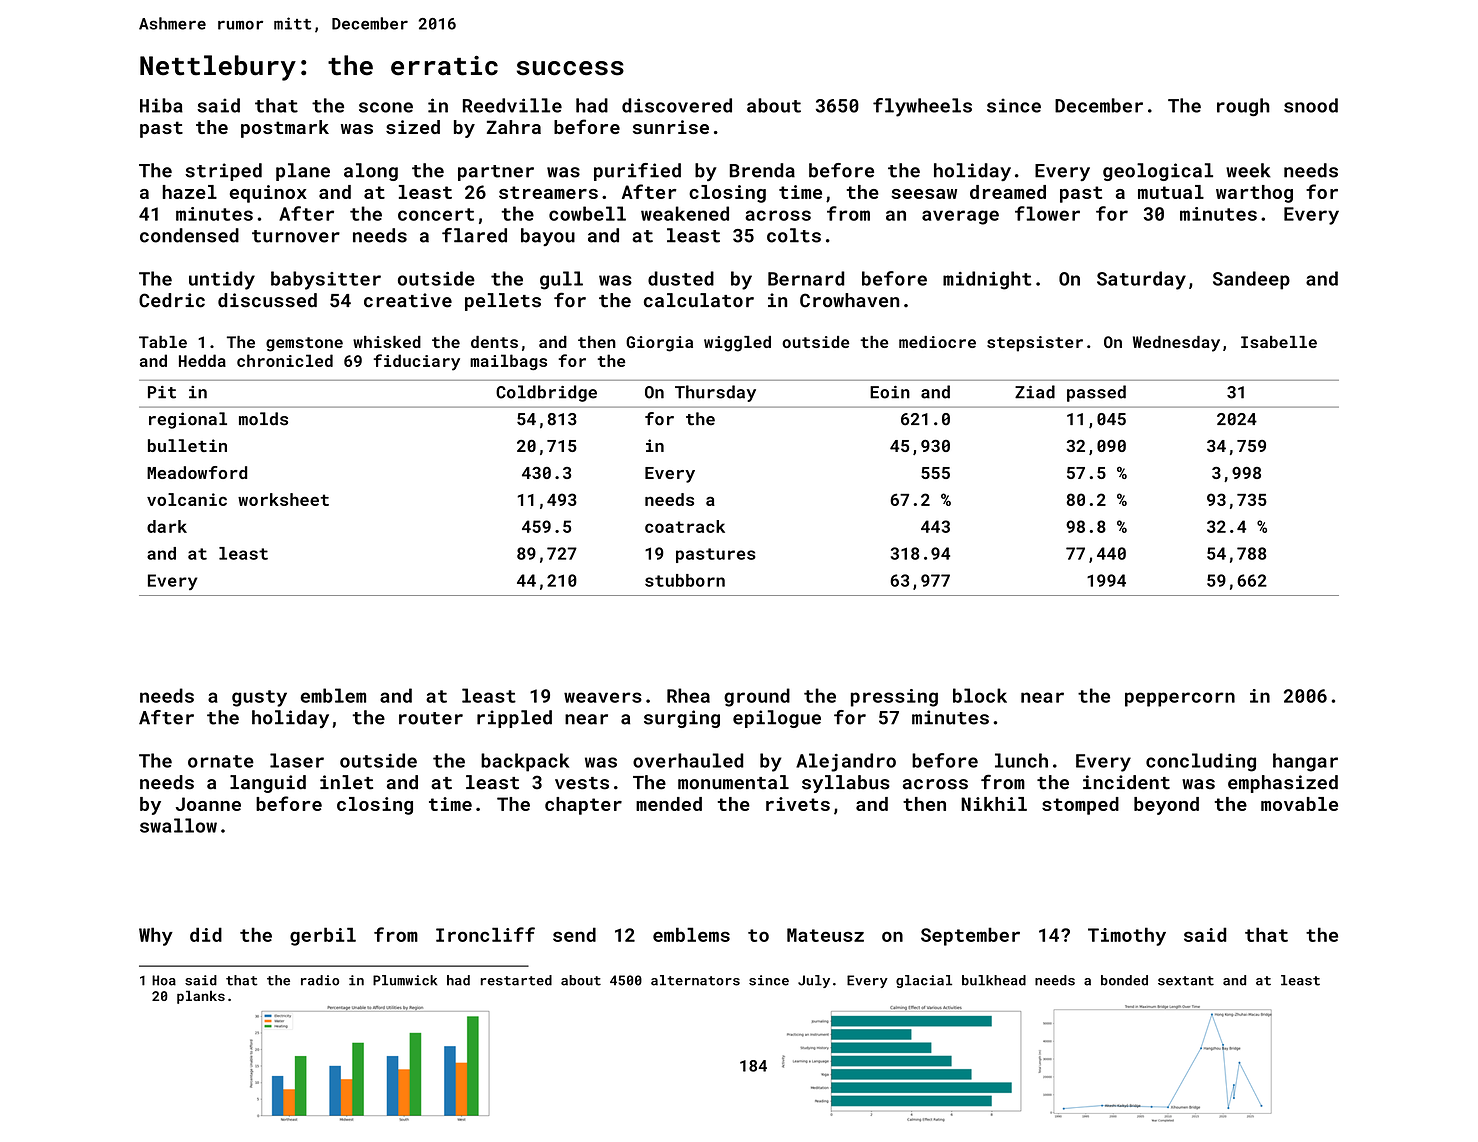 The width and height of the screenshot is (1478, 1142). What do you see at coordinates (508, 362) in the screenshot?
I see `mailbags` at bounding box center [508, 362].
